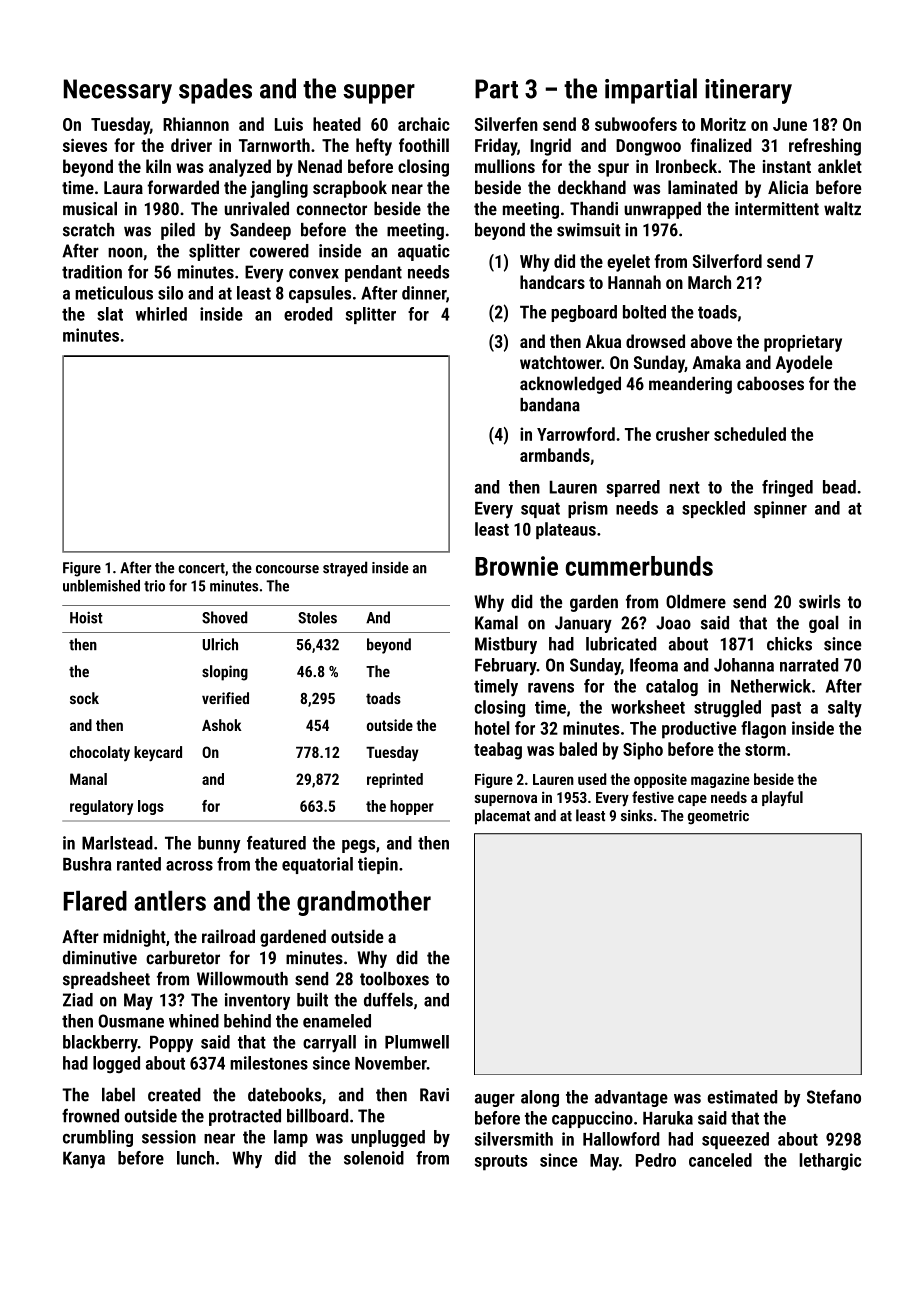 This screenshot has width=924, height=1308. What do you see at coordinates (170, 900) in the screenshot?
I see `antlers` at bounding box center [170, 900].
